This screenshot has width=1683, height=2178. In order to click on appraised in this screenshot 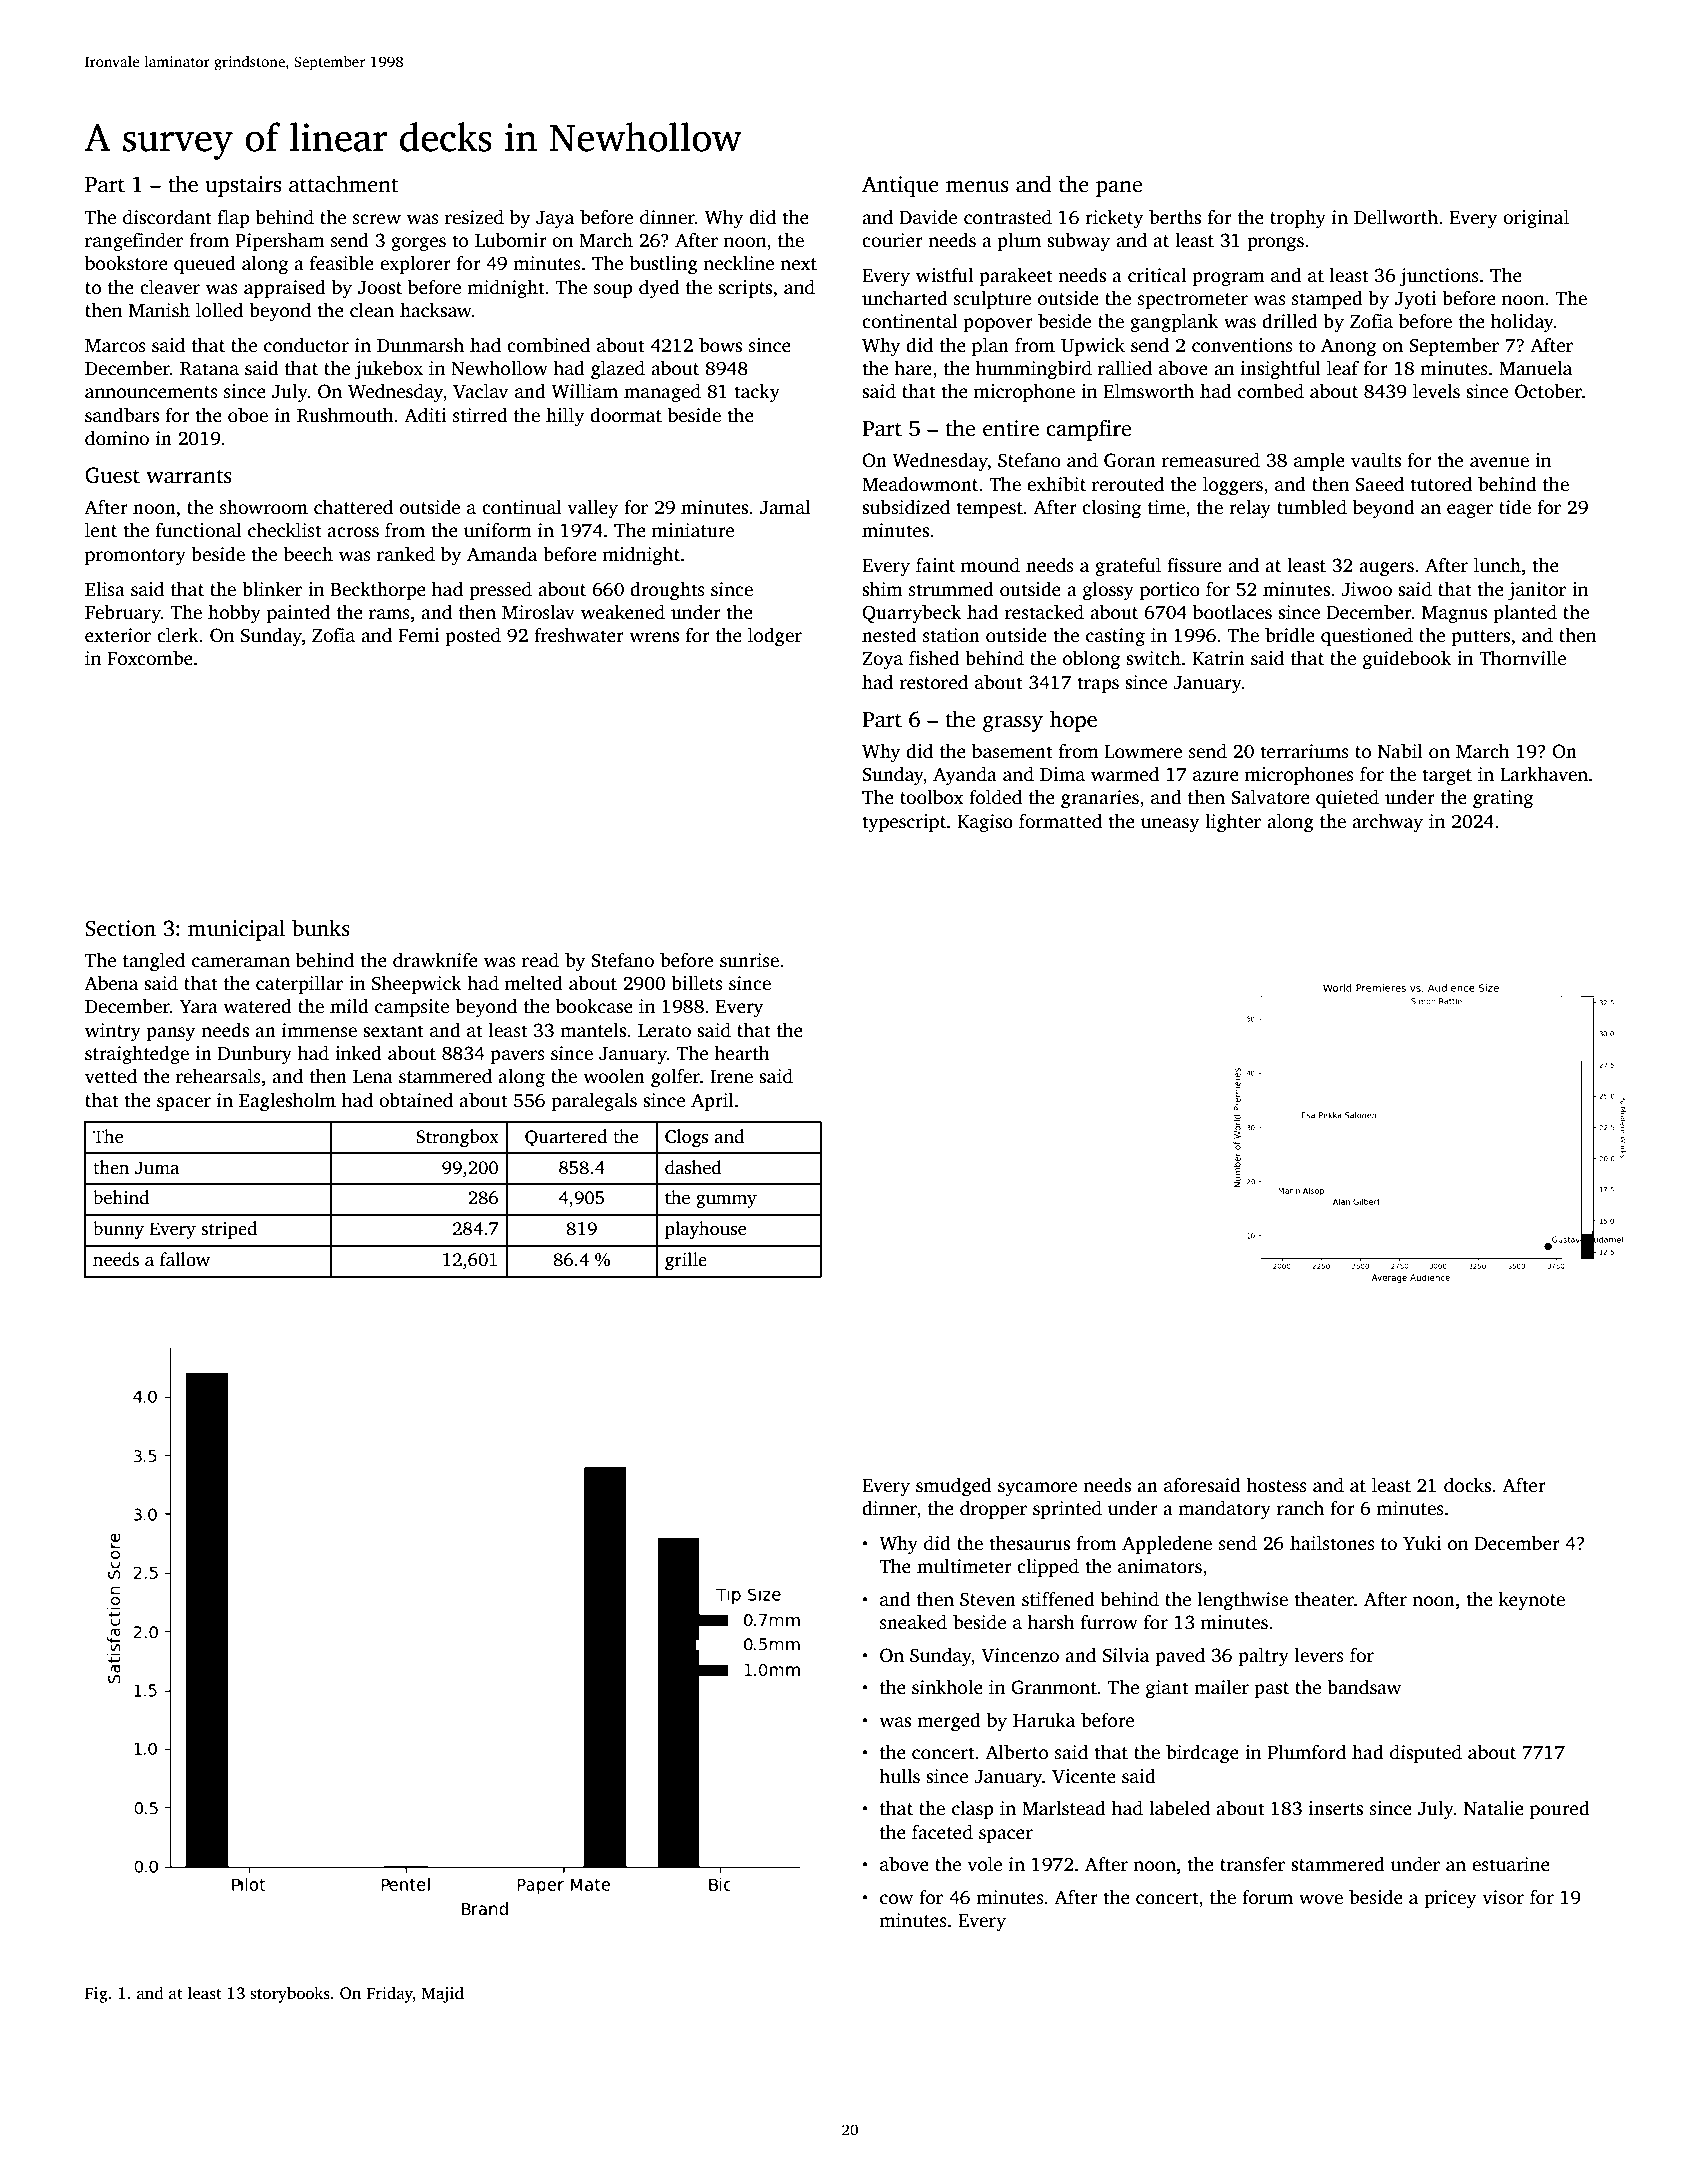, I will do `click(285, 289)`.
